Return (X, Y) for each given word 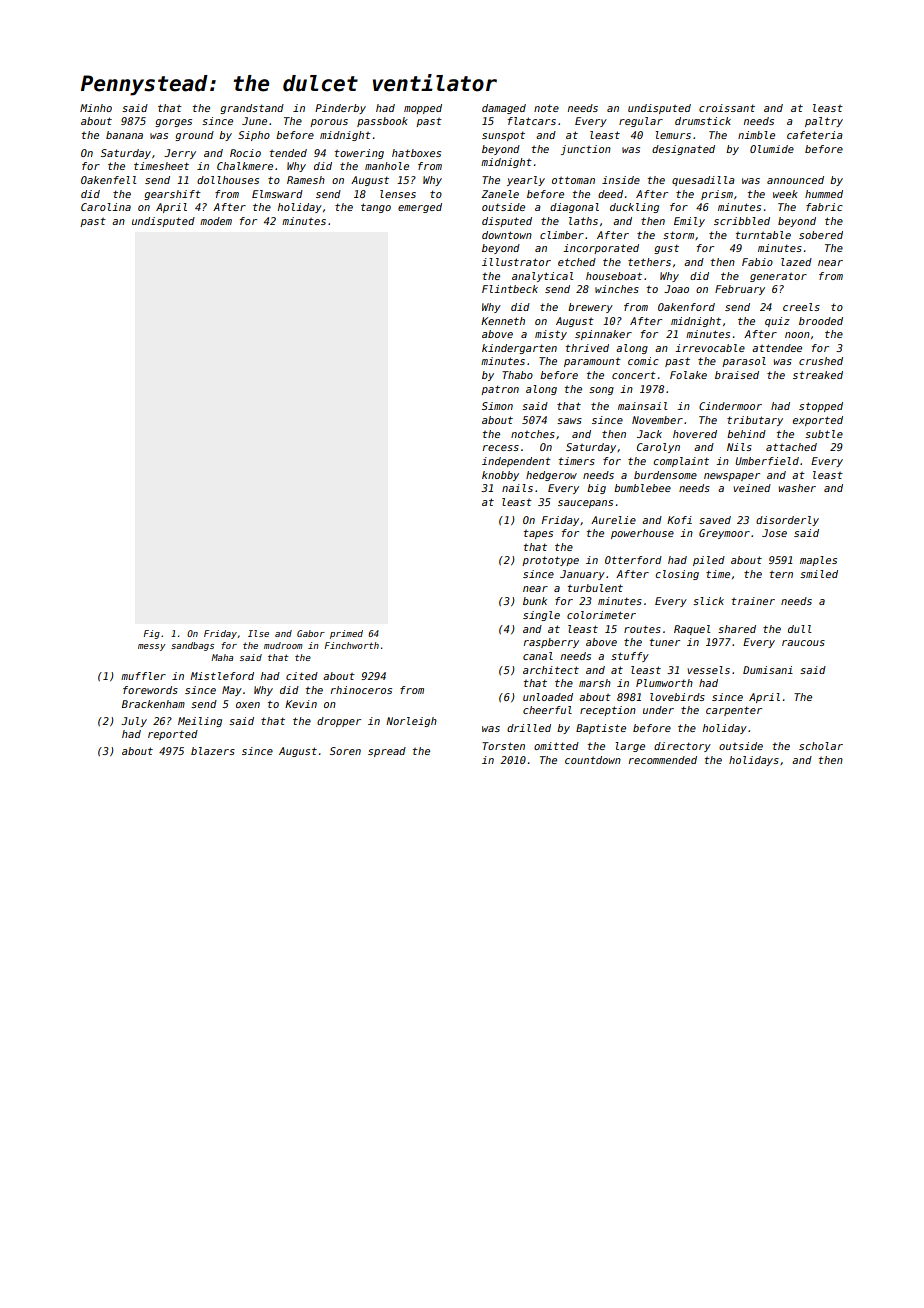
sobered (821, 235)
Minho (96, 108)
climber (562, 235)
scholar (821, 746)
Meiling (200, 722)
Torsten (503, 746)
